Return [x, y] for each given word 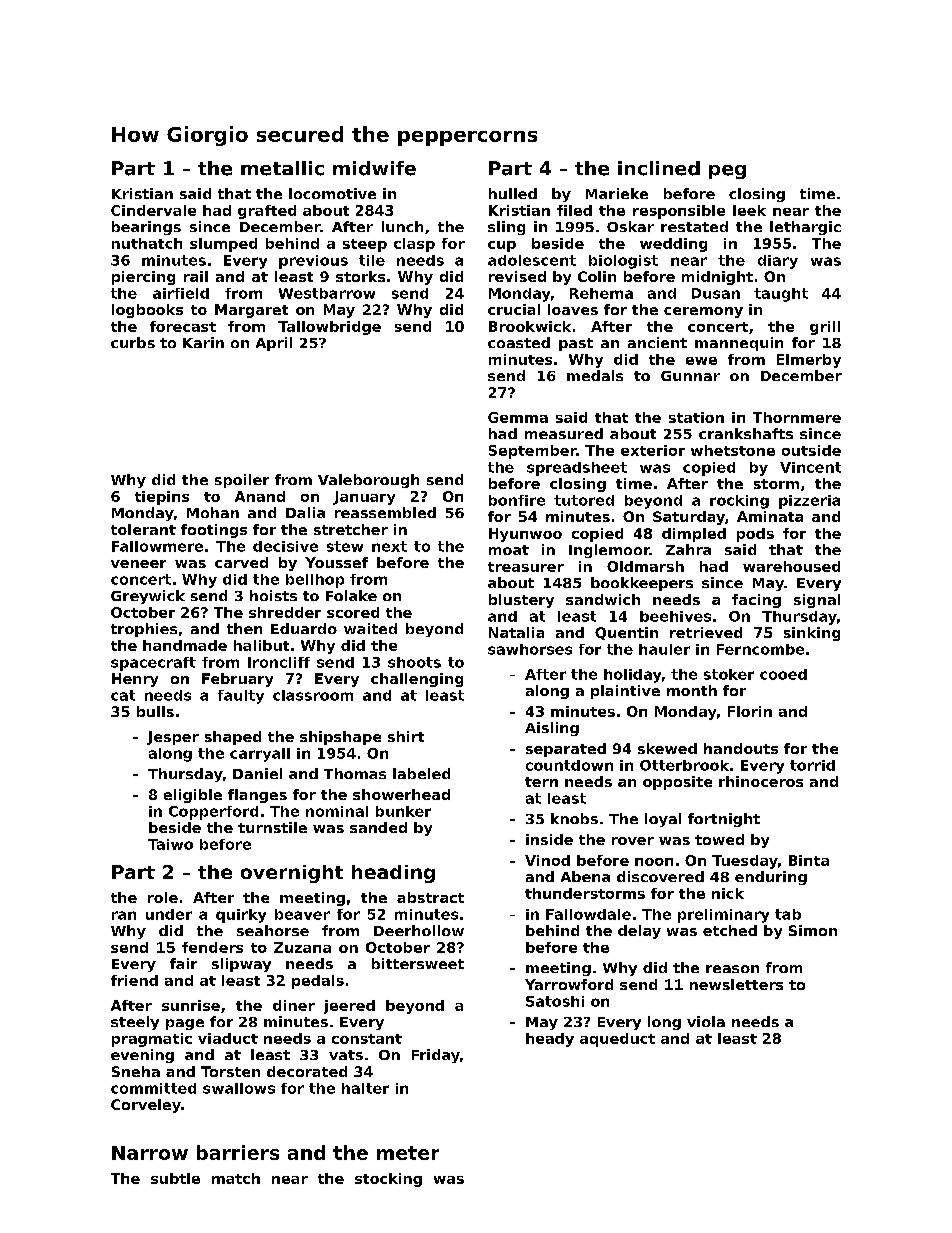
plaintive [625, 692]
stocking [388, 1180]
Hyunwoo [525, 535]
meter [408, 1153]
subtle [175, 1178]
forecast [183, 326]
